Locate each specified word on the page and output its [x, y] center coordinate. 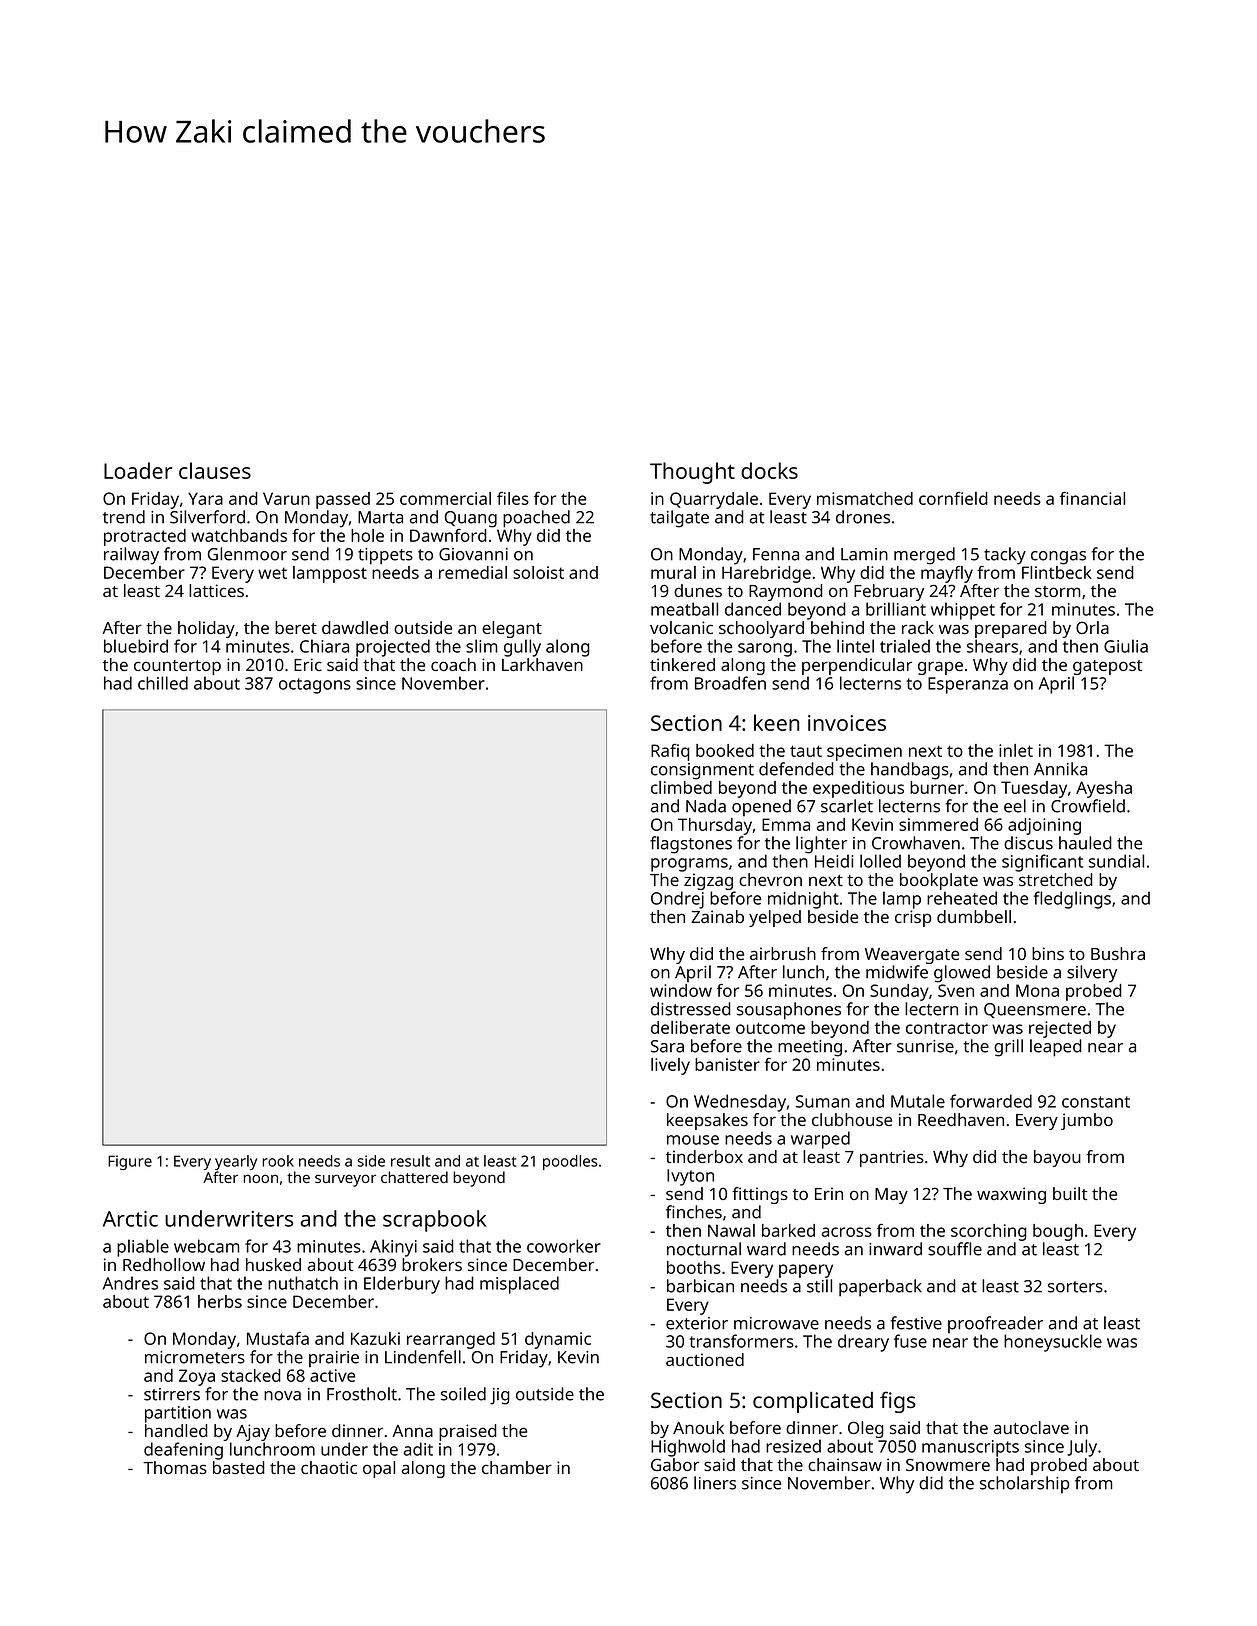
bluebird [136, 646]
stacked [251, 1375]
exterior [697, 1323]
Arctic [130, 1219]
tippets [385, 556]
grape [940, 668]
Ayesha [1104, 789]
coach [453, 664]
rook [278, 1161]
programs [689, 865]
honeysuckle [1053, 1343]
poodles [570, 1162]
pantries [892, 1158]
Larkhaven [542, 664]
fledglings [1072, 900]
